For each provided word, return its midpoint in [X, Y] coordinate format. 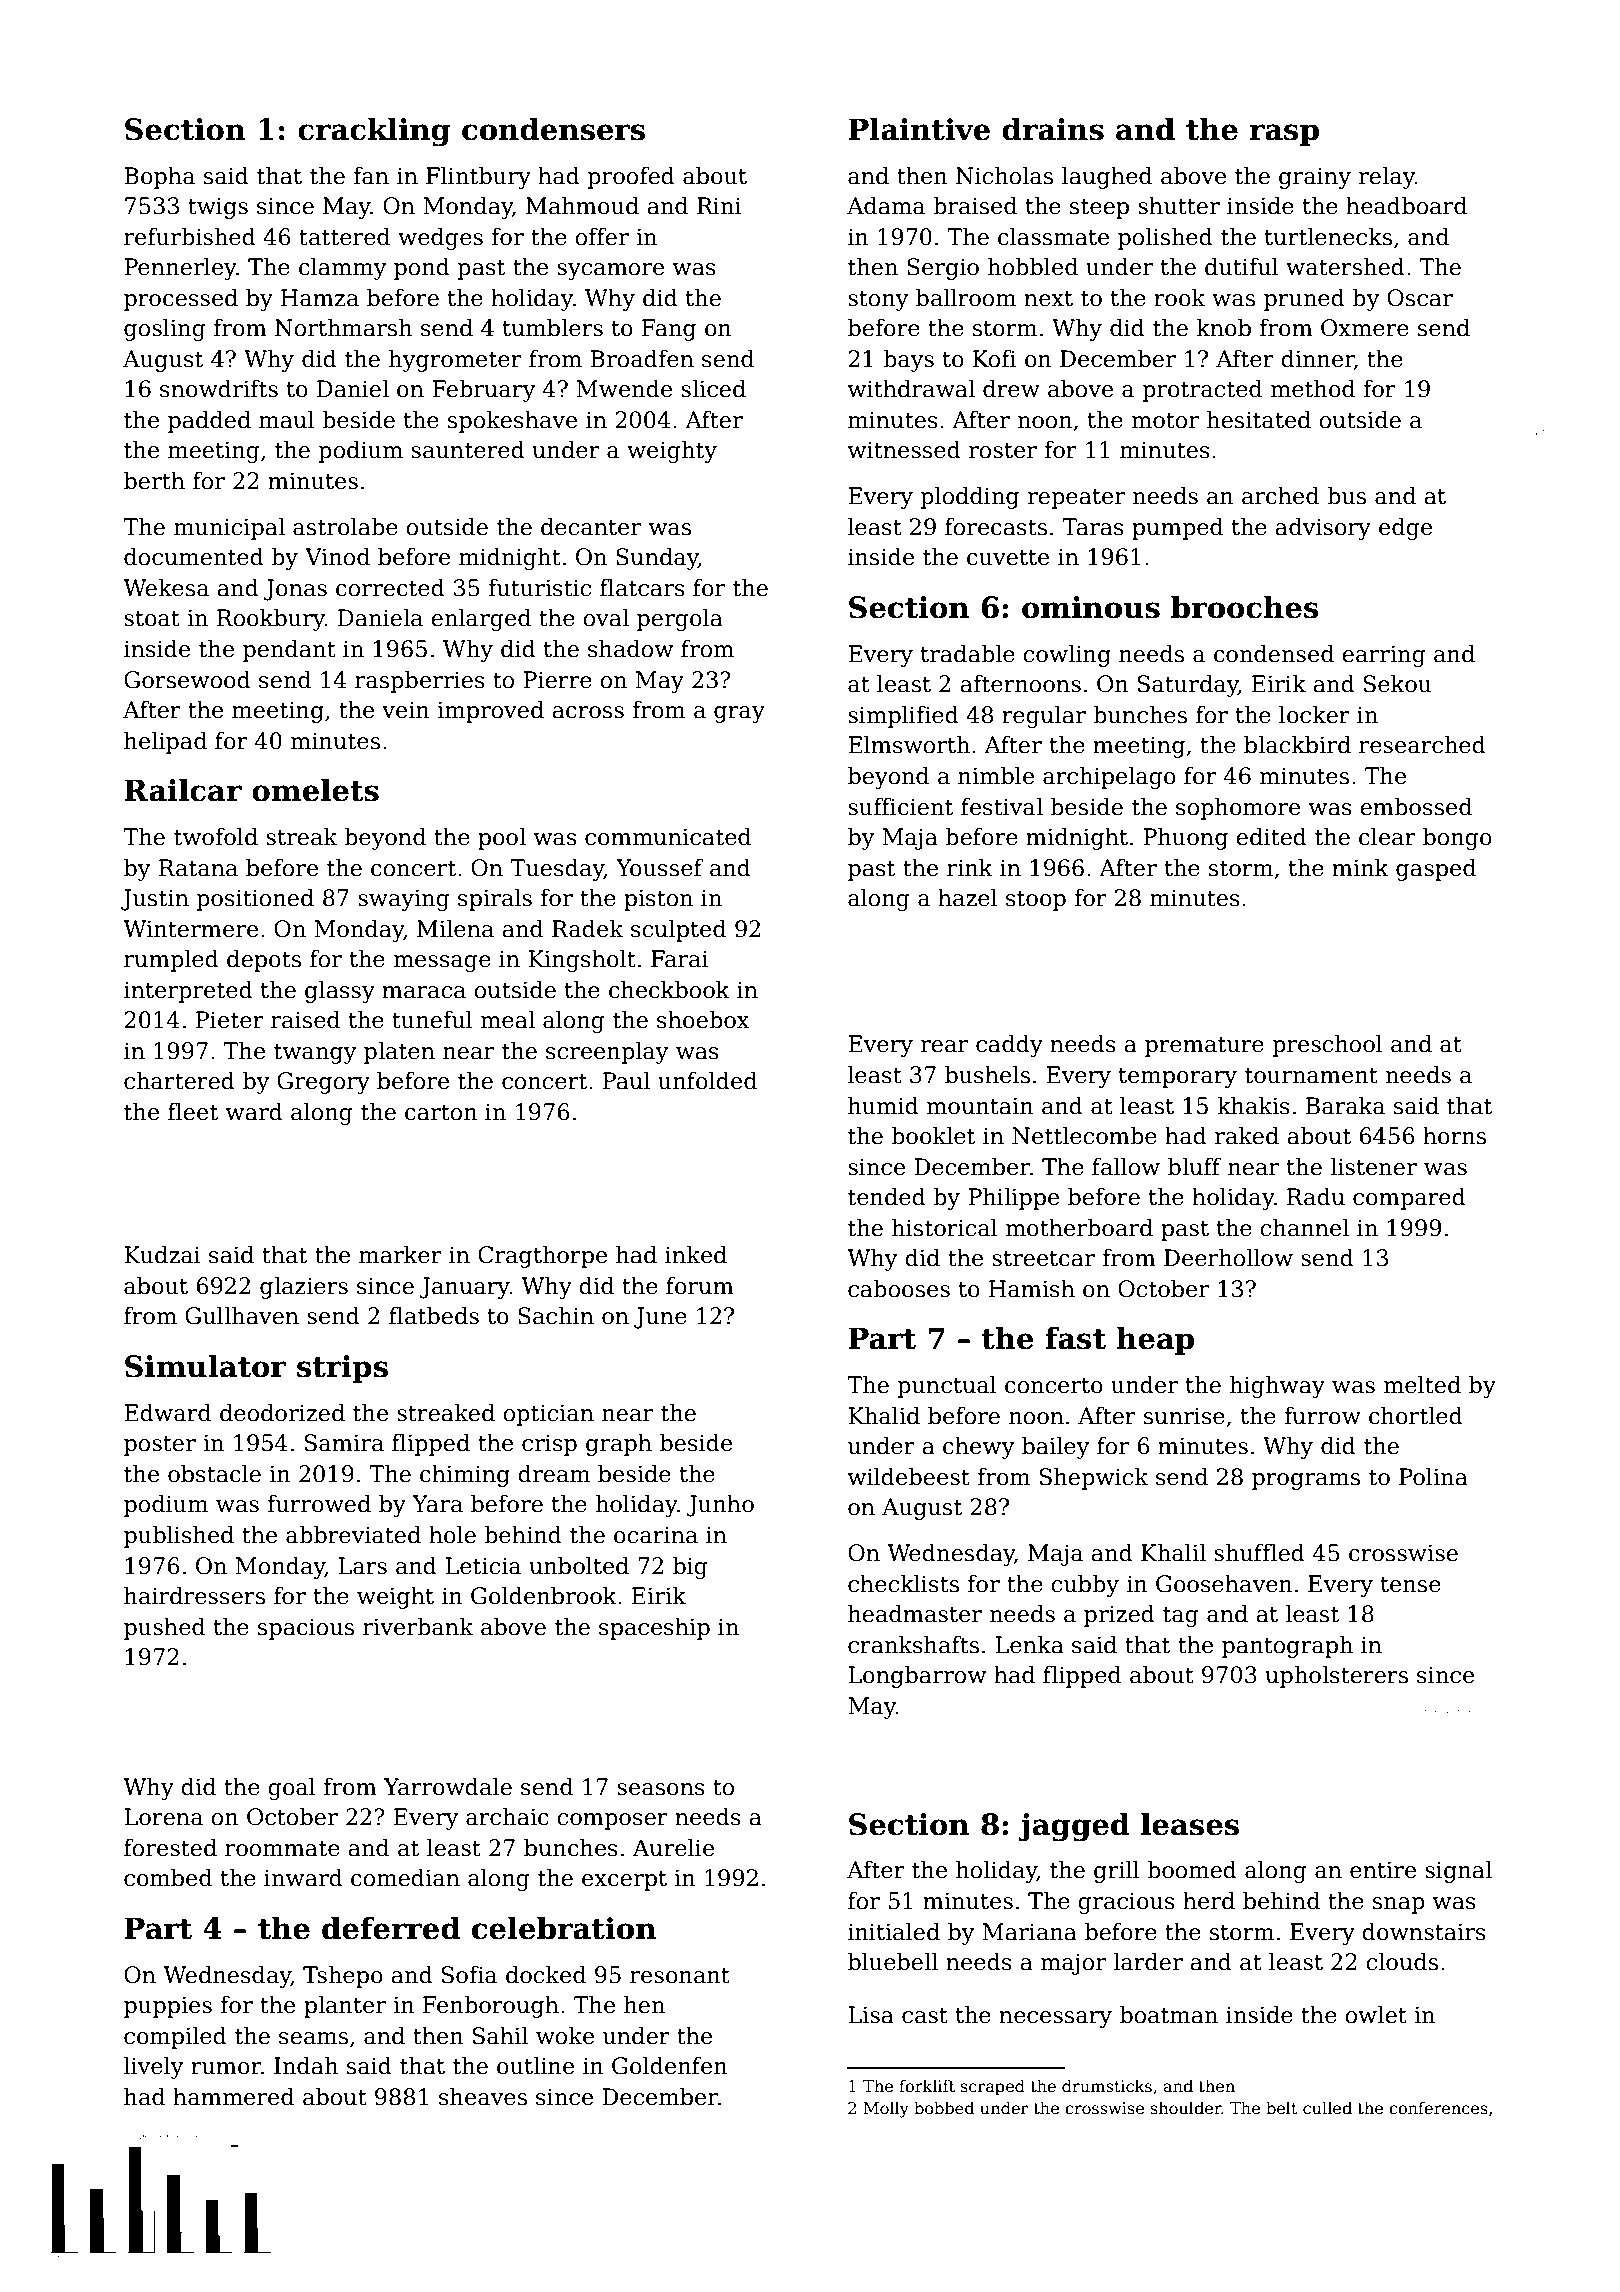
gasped [1436, 870]
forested [170, 1848]
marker [400, 1255]
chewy [978, 1448]
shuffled [1259, 1553]
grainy [1315, 178]
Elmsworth [909, 745]
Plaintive [919, 129]
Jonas [295, 590]
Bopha [159, 178]
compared [1409, 1199]
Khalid [884, 1416]
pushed [164, 1629]
